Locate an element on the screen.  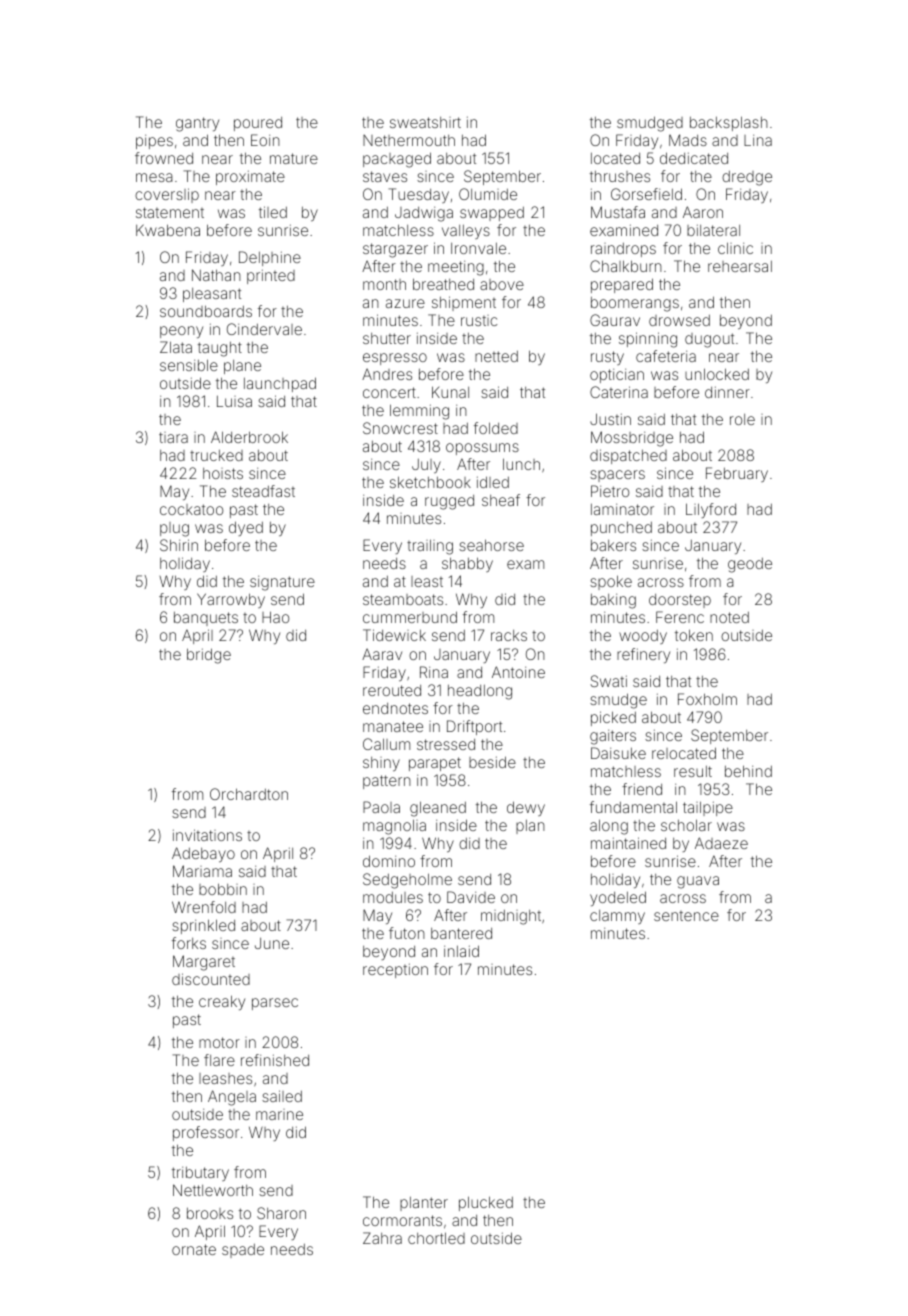
dewy is located at coordinates (526, 808).
